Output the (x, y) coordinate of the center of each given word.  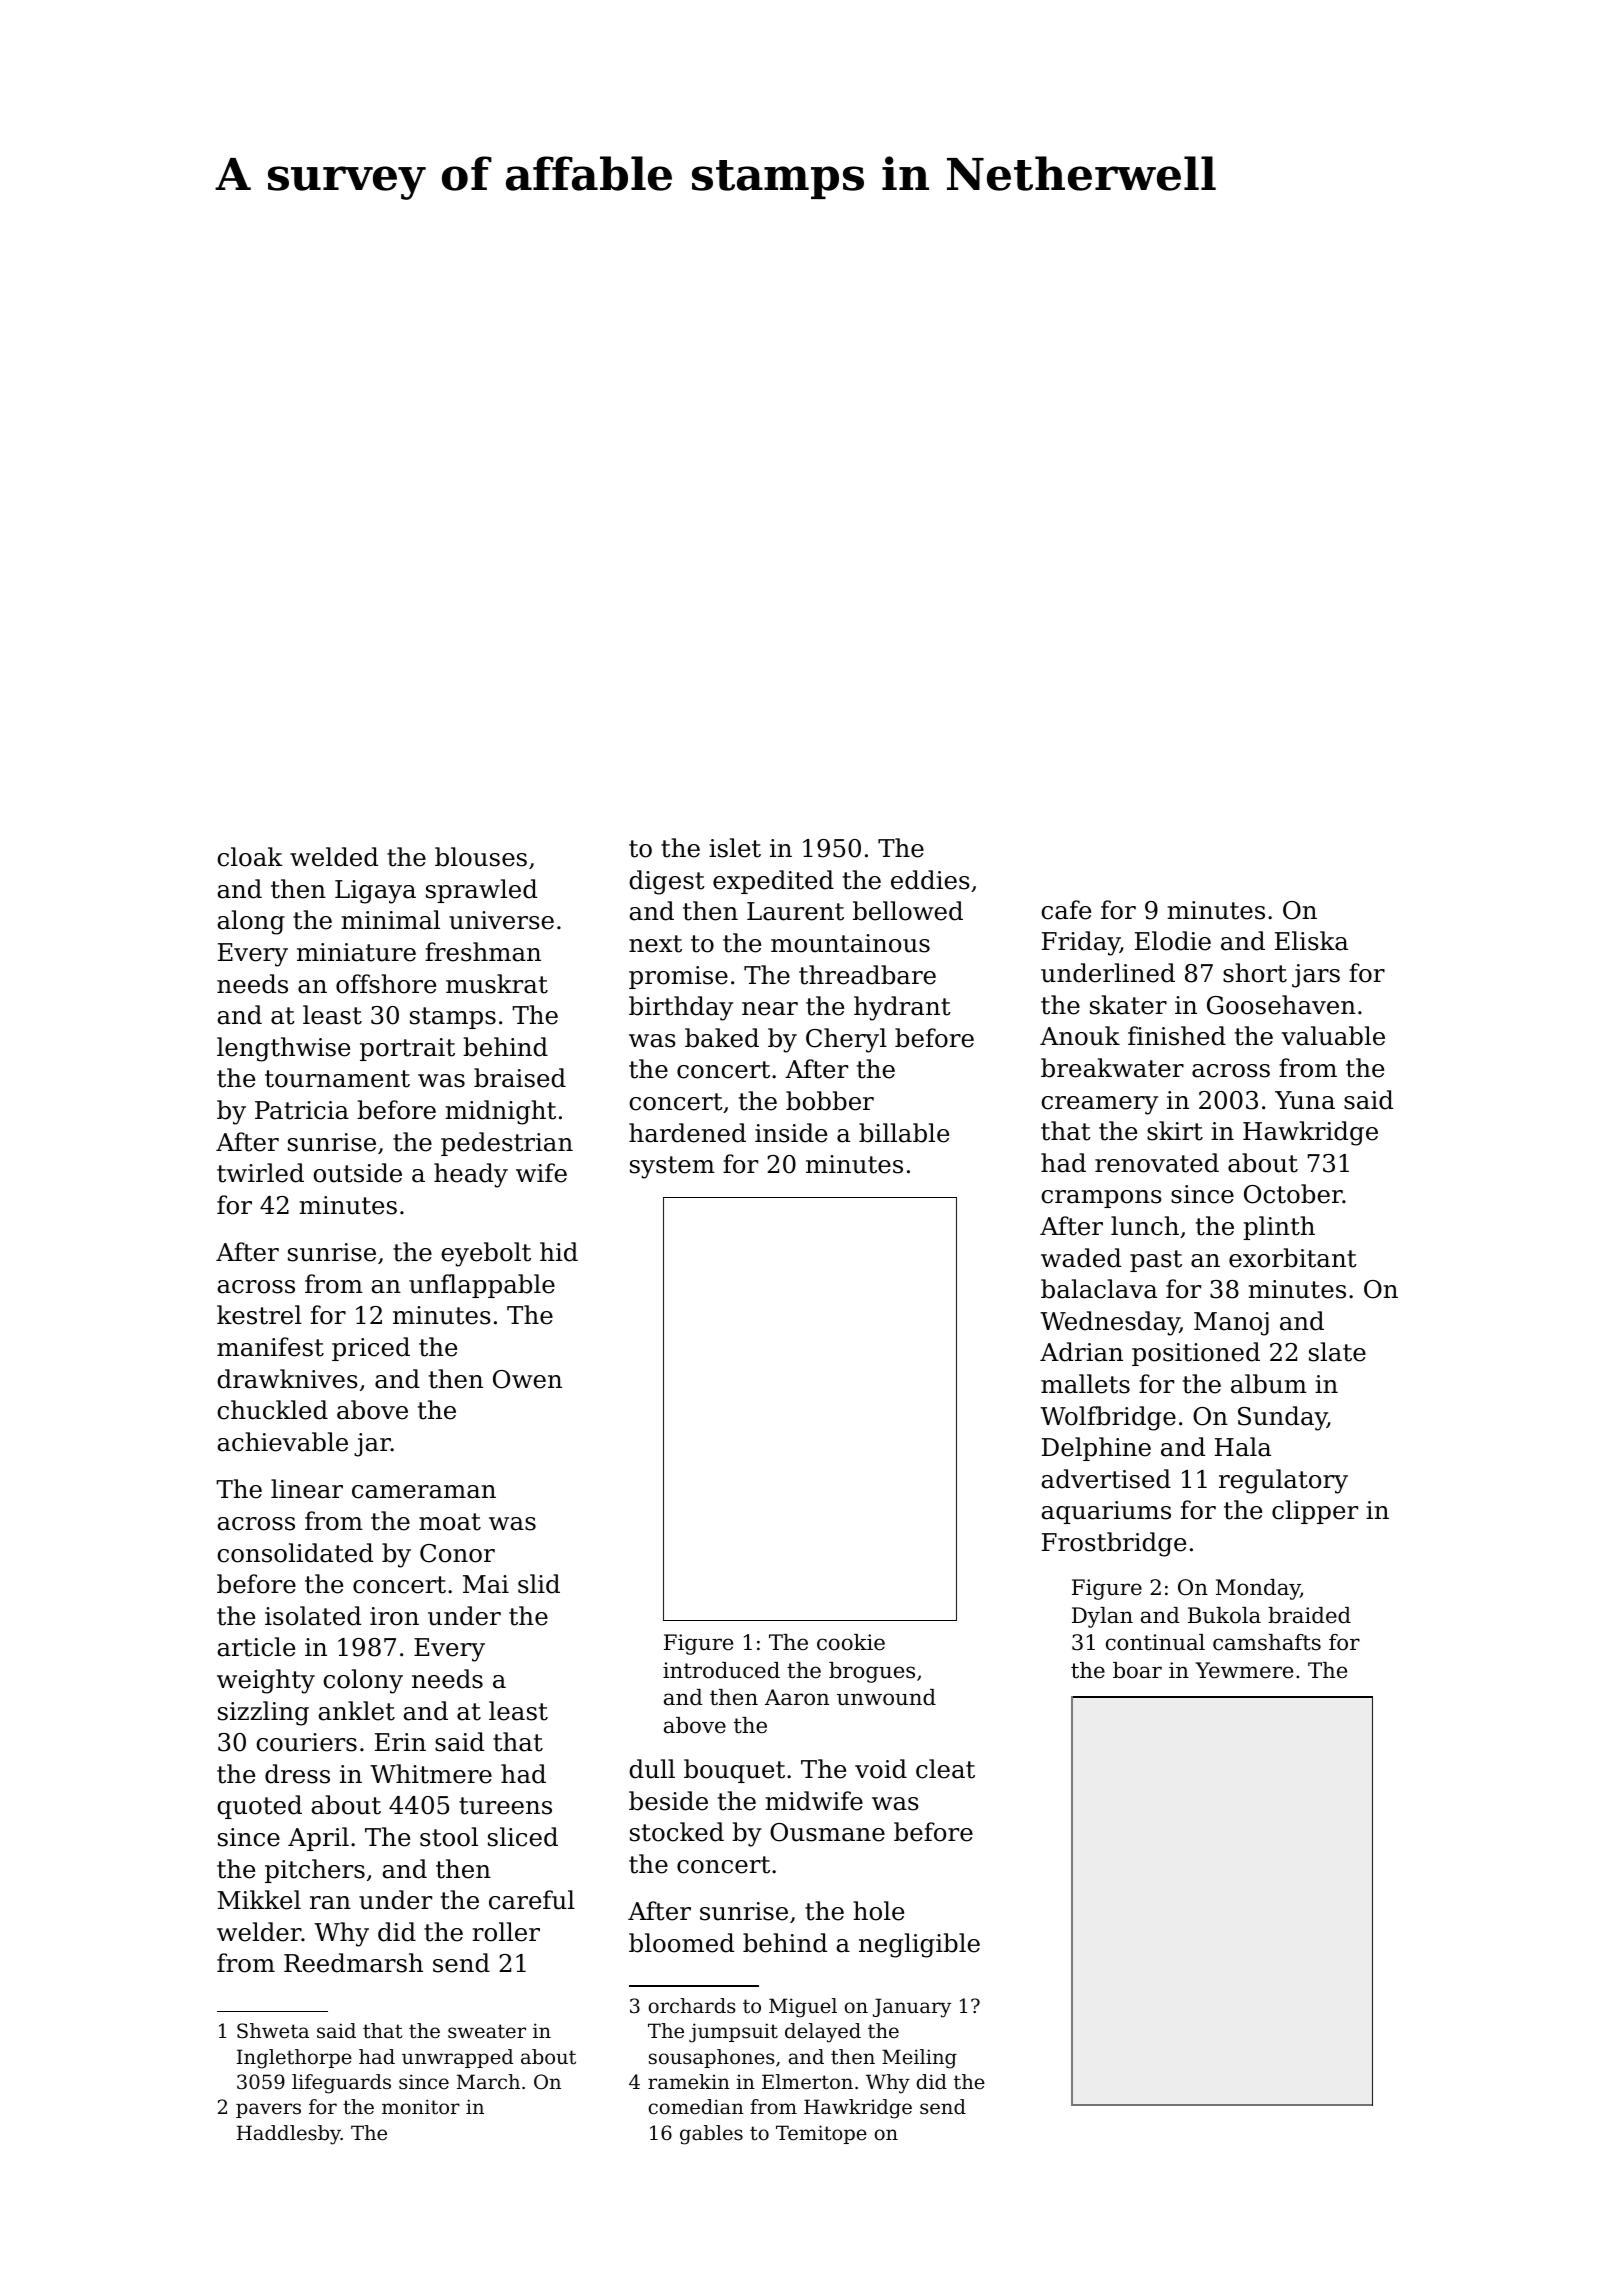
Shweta (273, 2031)
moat (450, 1522)
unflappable (482, 1286)
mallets (1085, 1384)
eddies (930, 880)
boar (1137, 1670)
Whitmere (431, 1774)
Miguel (803, 2008)
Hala (1243, 1447)
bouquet (734, 1771)
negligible (919, 1945)
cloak (250, 857)
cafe (1066, 910)
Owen (527, 1379)
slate (1337, 1352)
